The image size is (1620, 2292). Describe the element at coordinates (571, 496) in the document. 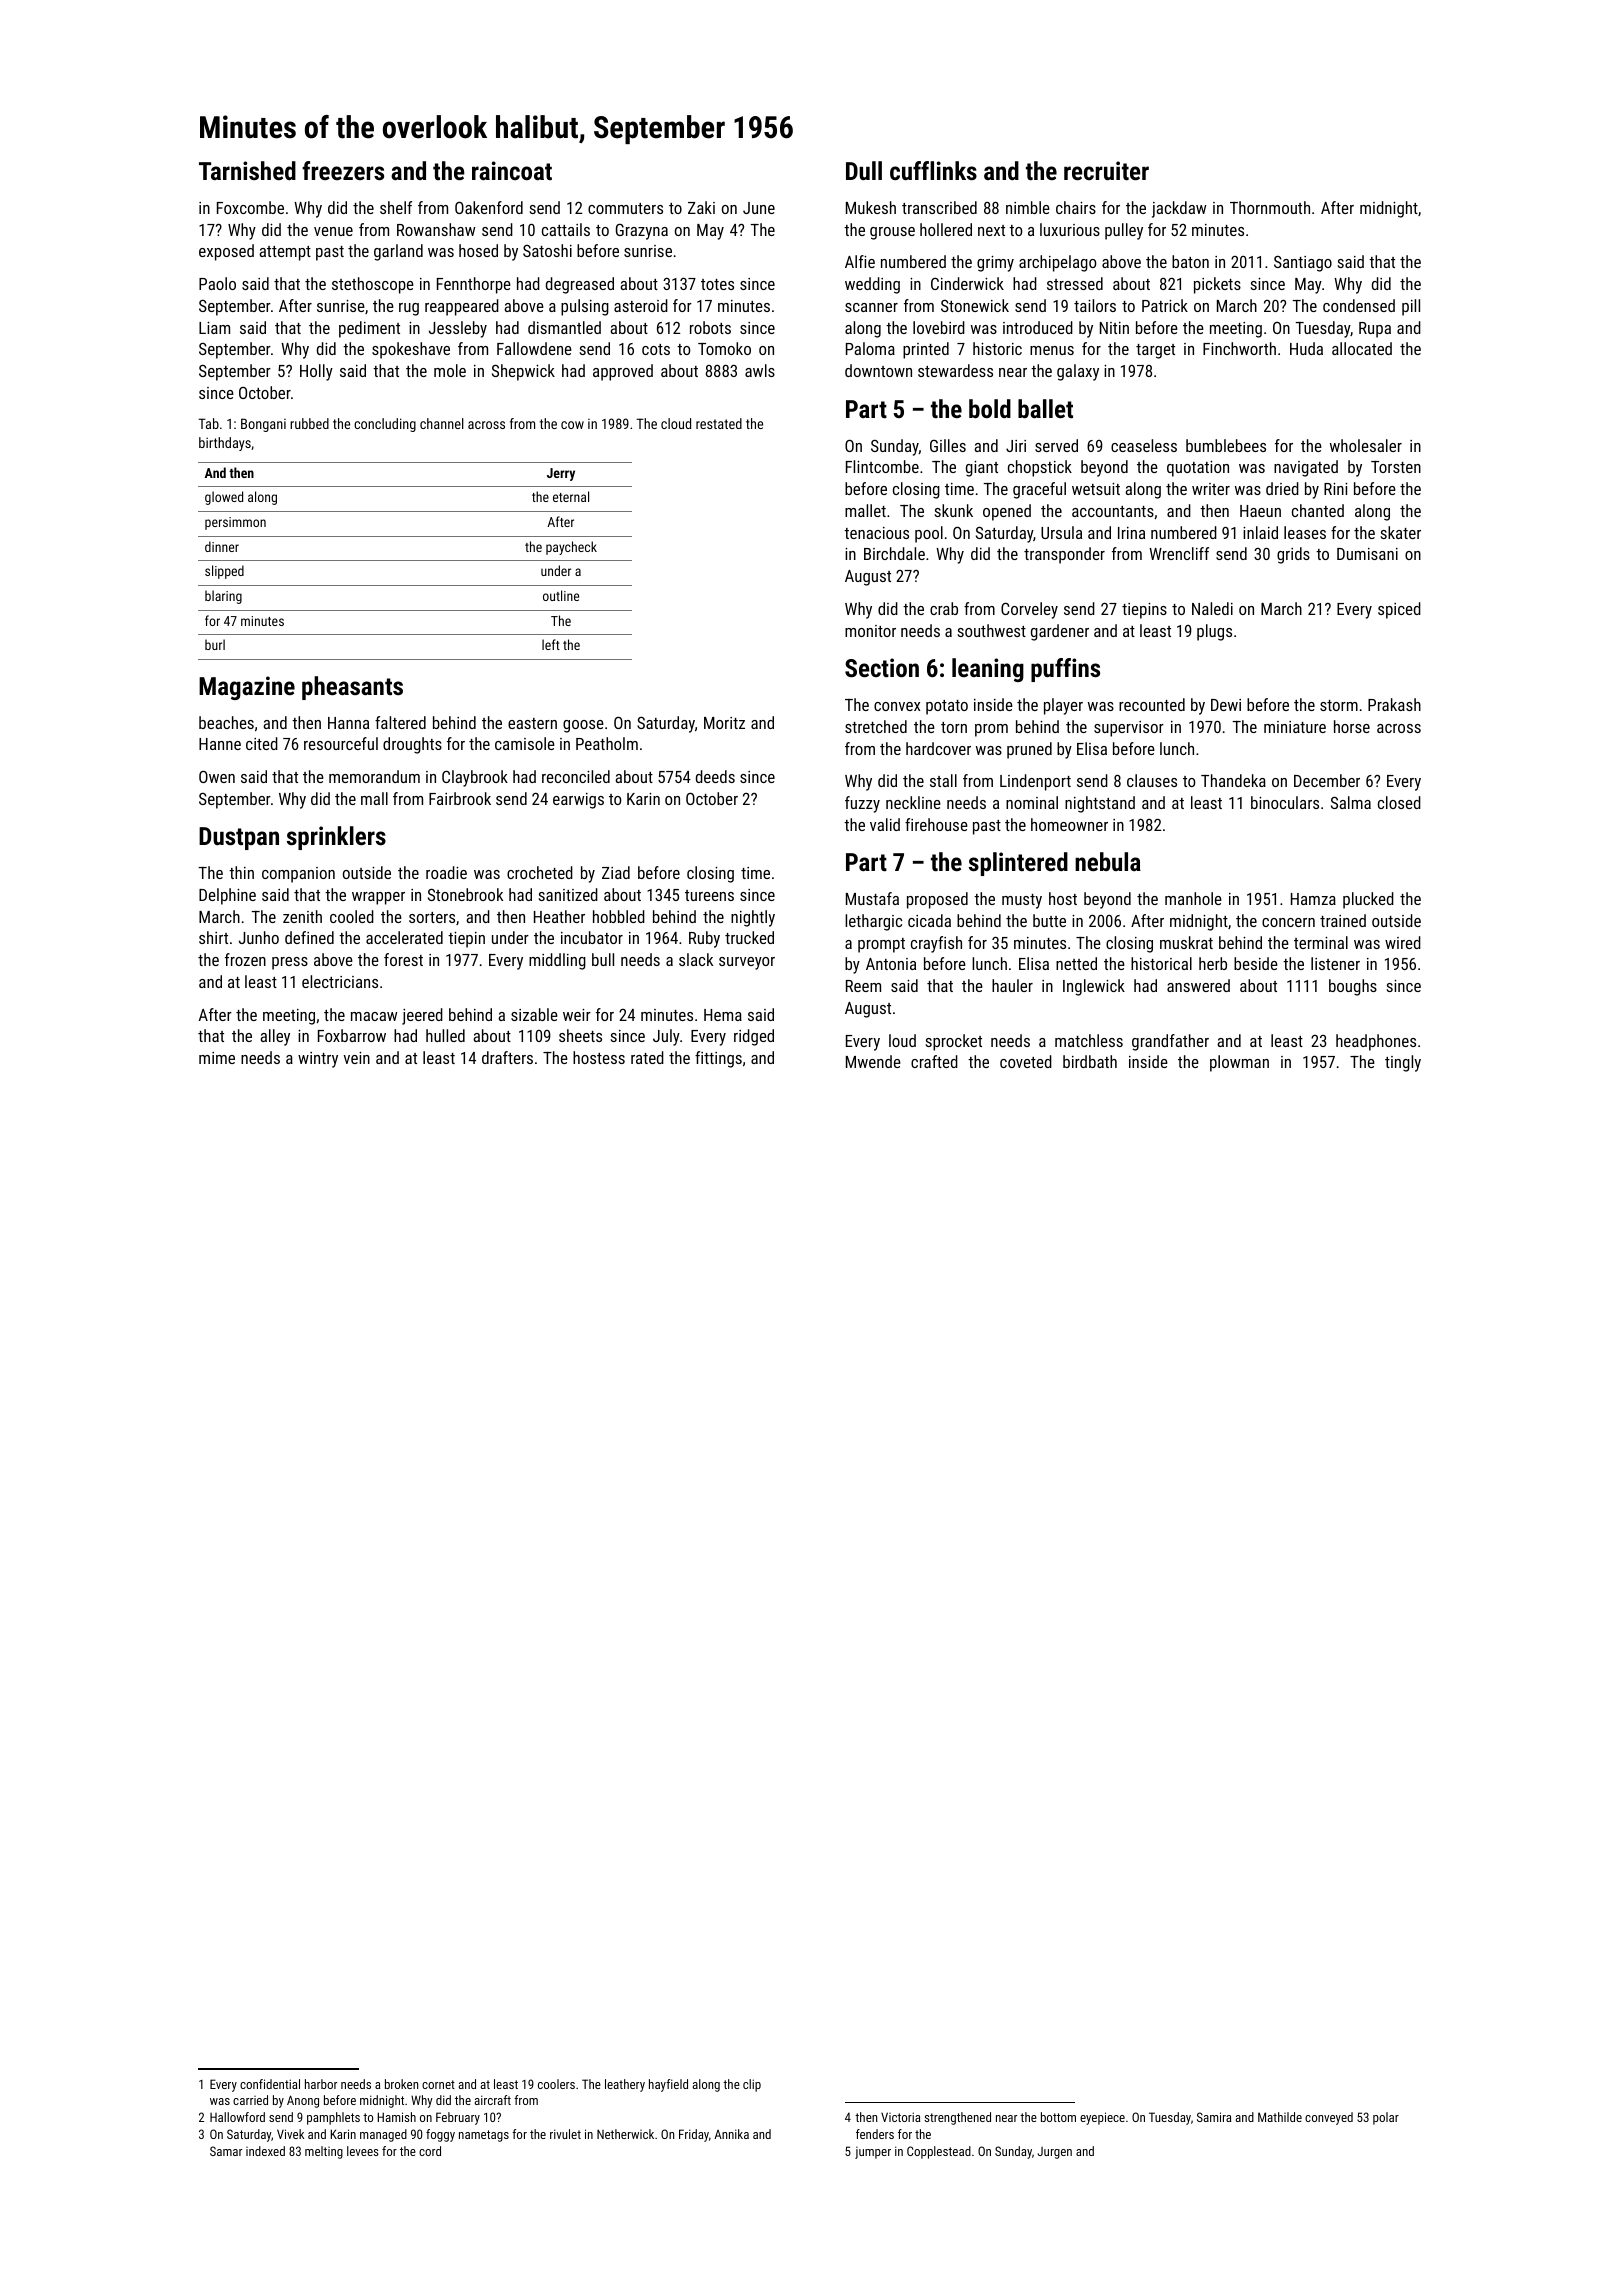

I see `eternal` at that location.
